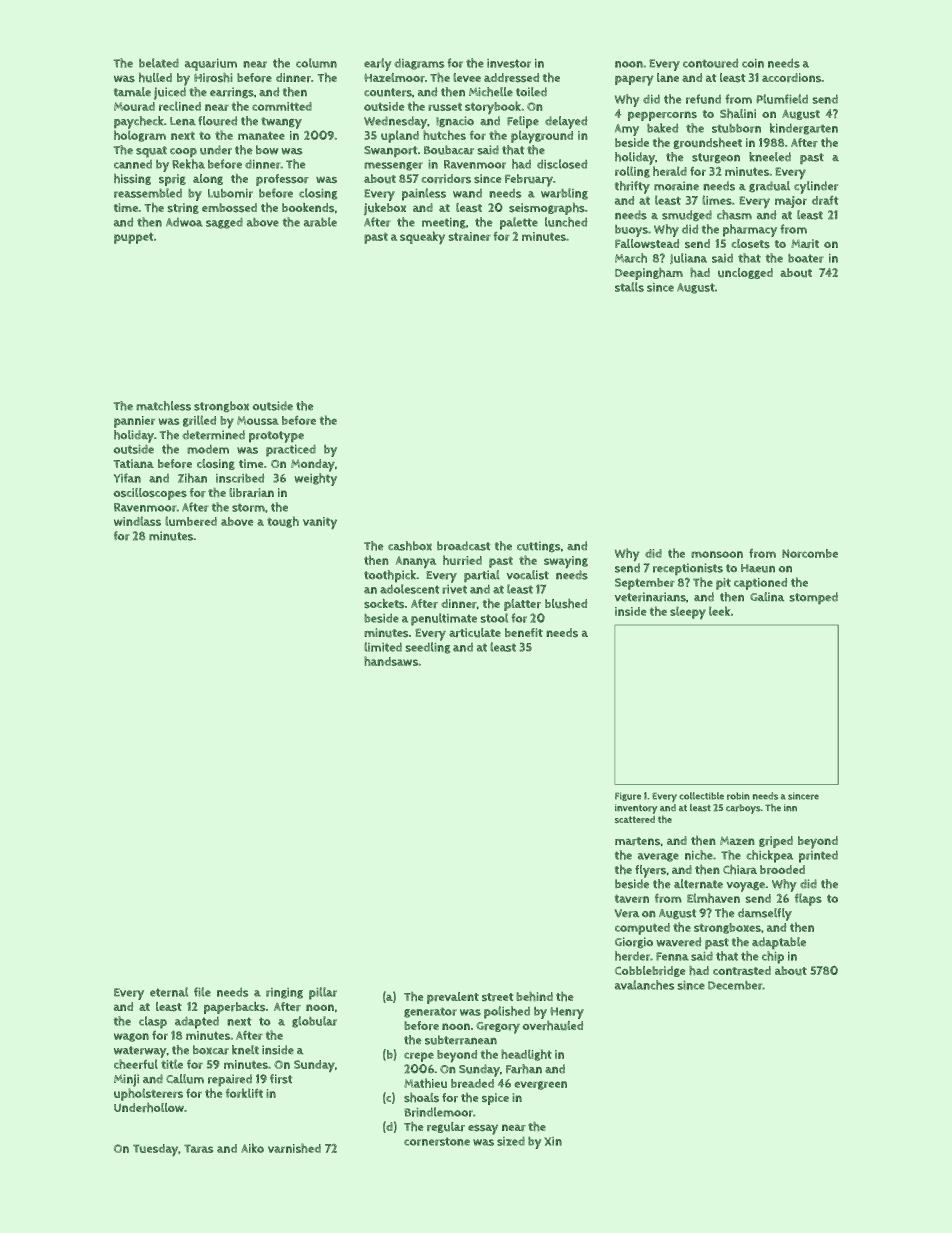 Image resolution: width=952 pixels, height=1233 pixels. I want to click on robin, so click(738, 796).
